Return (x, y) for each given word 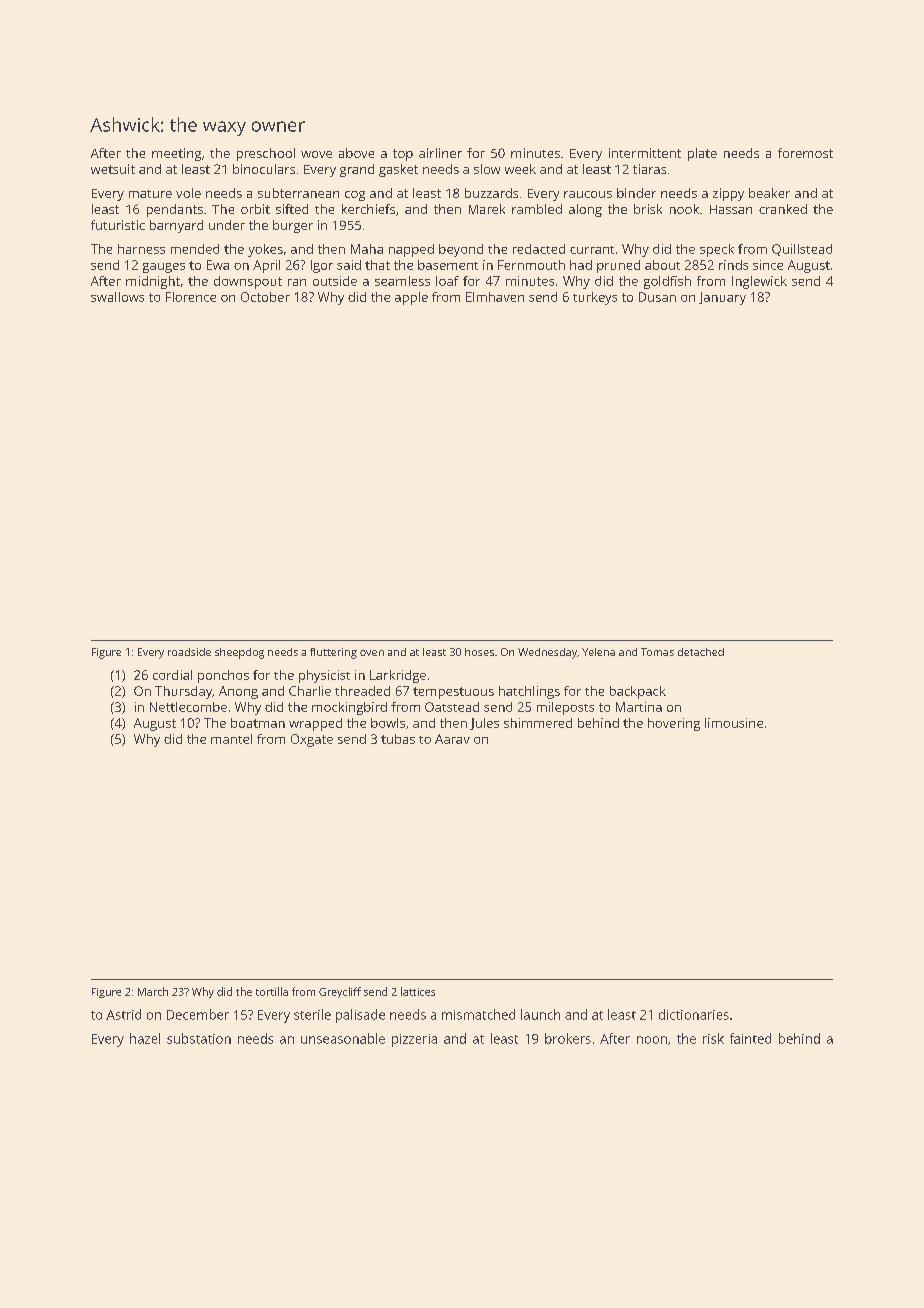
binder (636, 193)
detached (701, 652)
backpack (638, 692)
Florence (191, 297)
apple (411, 298)
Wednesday (547, 653)
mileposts (565, 708)
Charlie (310, 691)
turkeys (595, 298)
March (153, 991)
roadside (189, 652)
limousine (734, 723)
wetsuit (113, 169)
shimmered (538, 723)
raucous (588, 194)
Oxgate (312, 740)
